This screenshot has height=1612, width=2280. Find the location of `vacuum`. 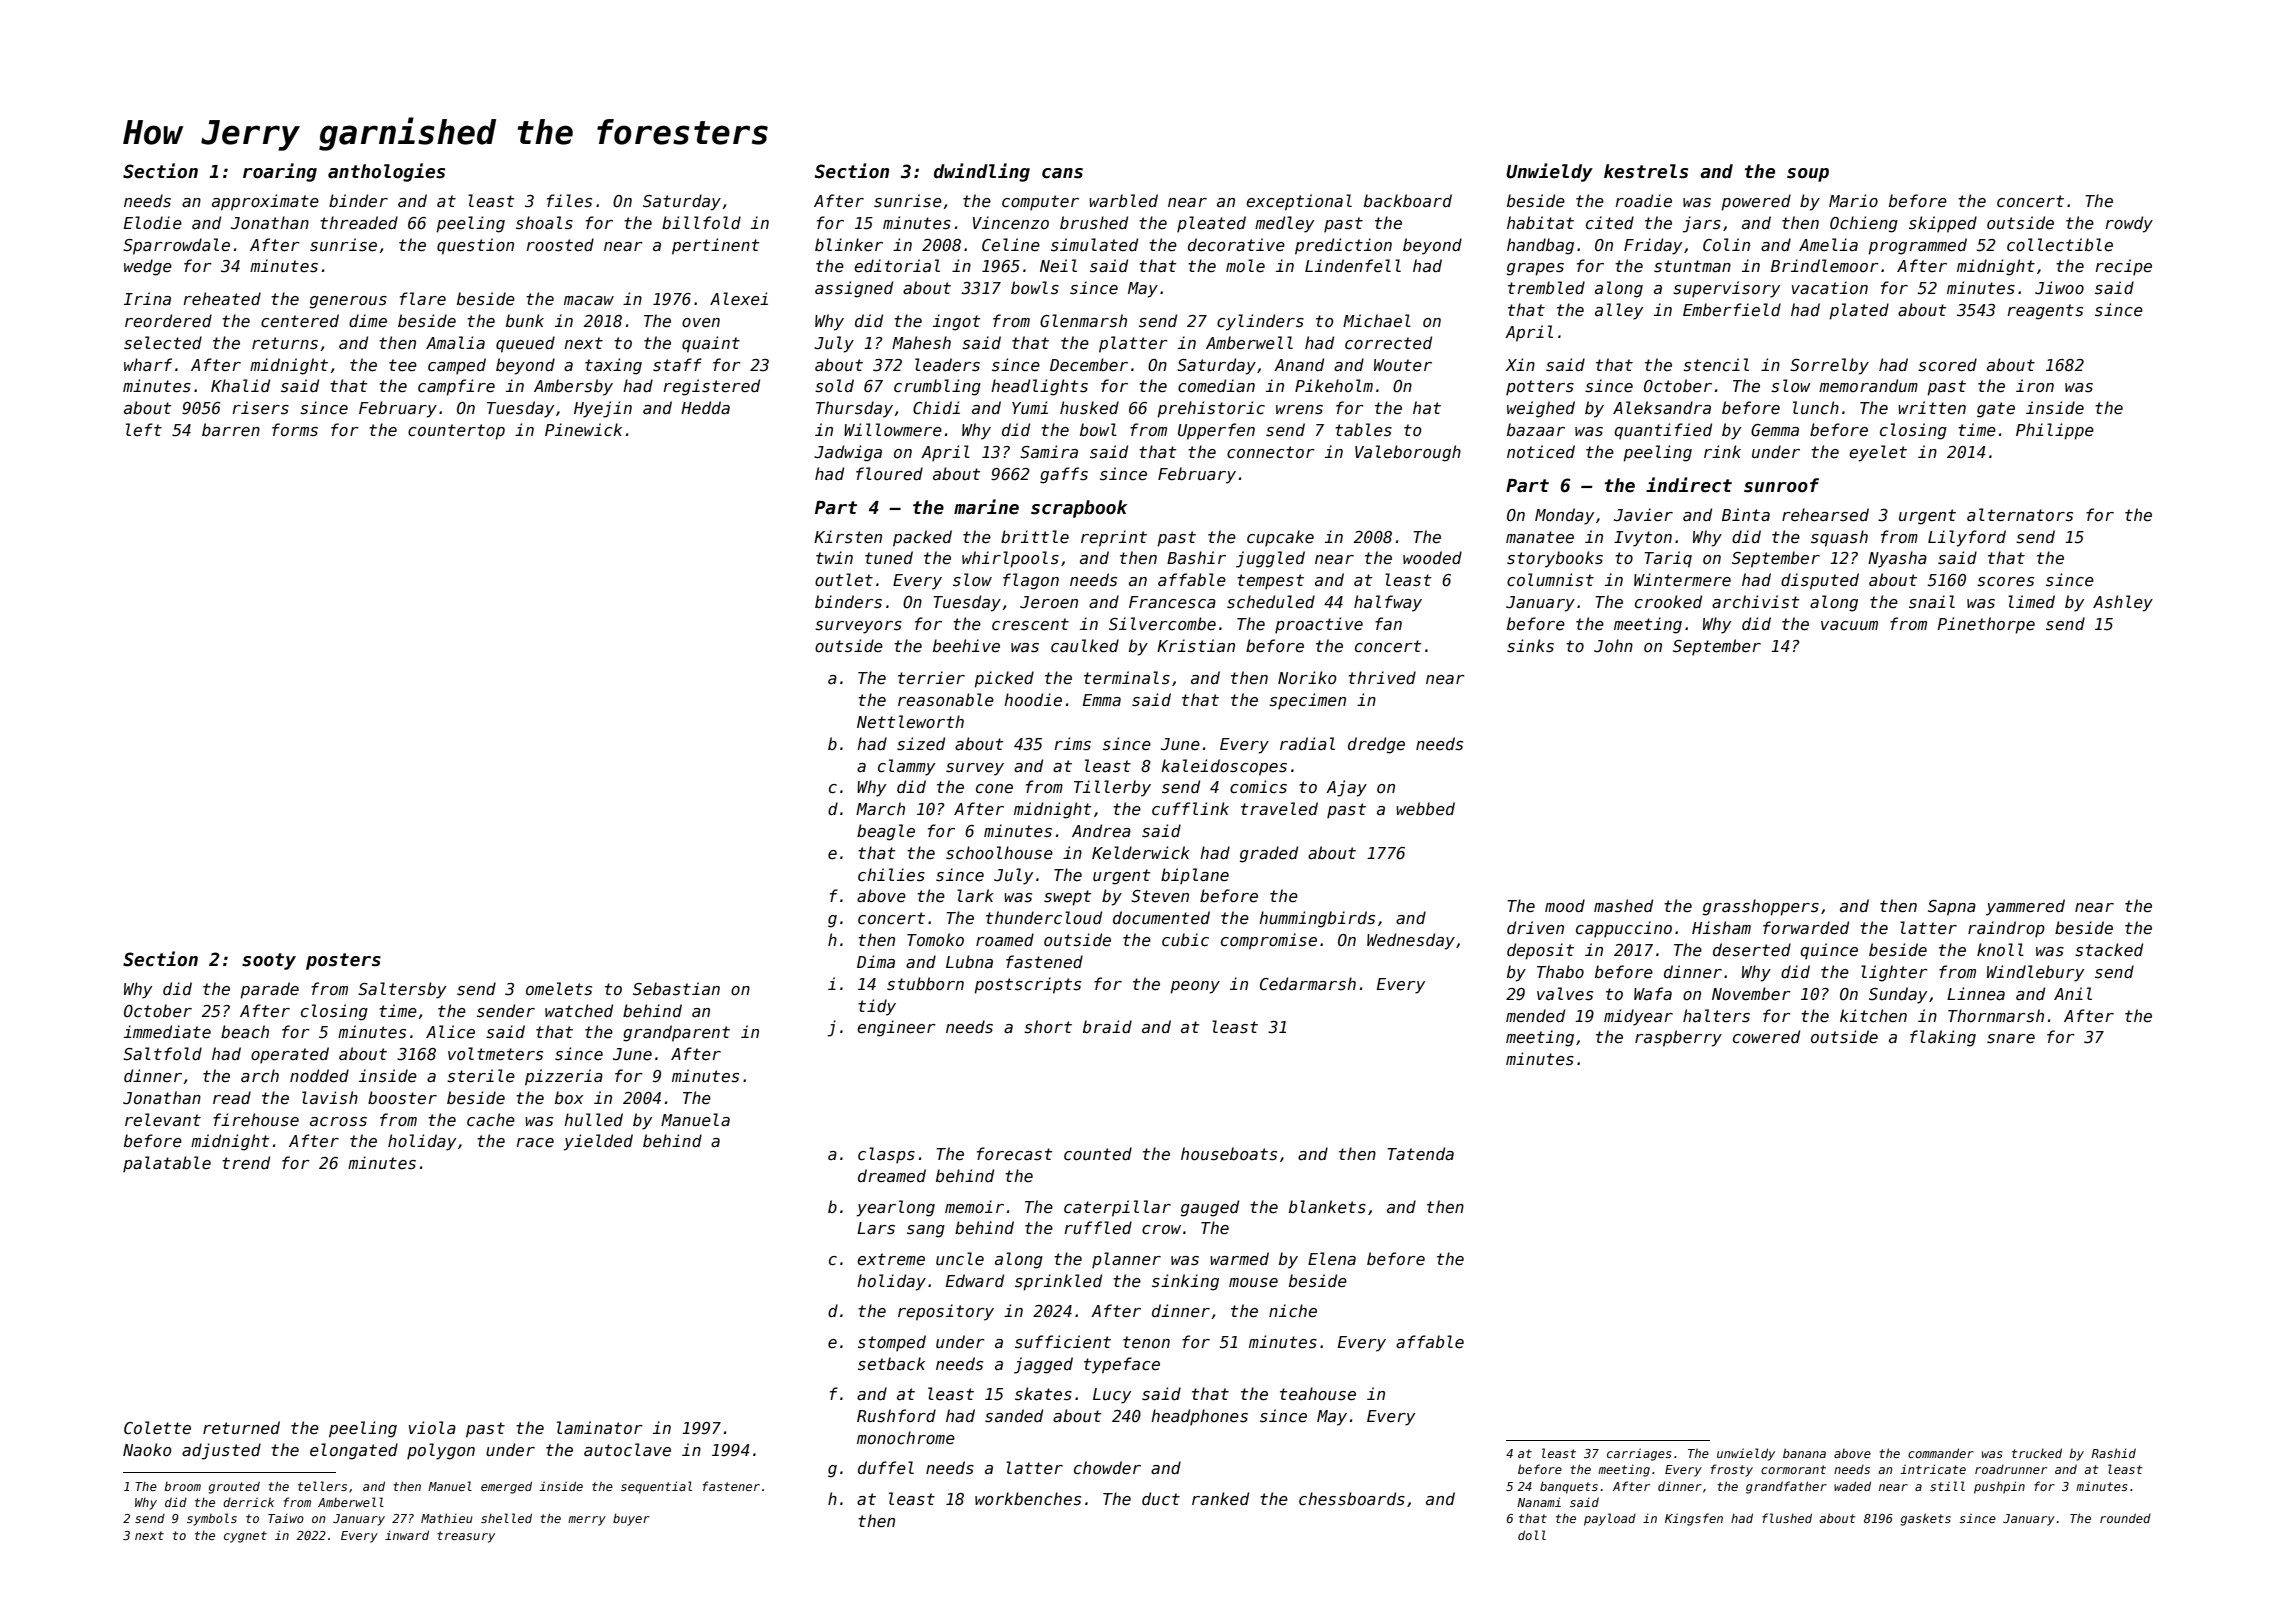

vacuum is located at coordinates (1849, 625).
